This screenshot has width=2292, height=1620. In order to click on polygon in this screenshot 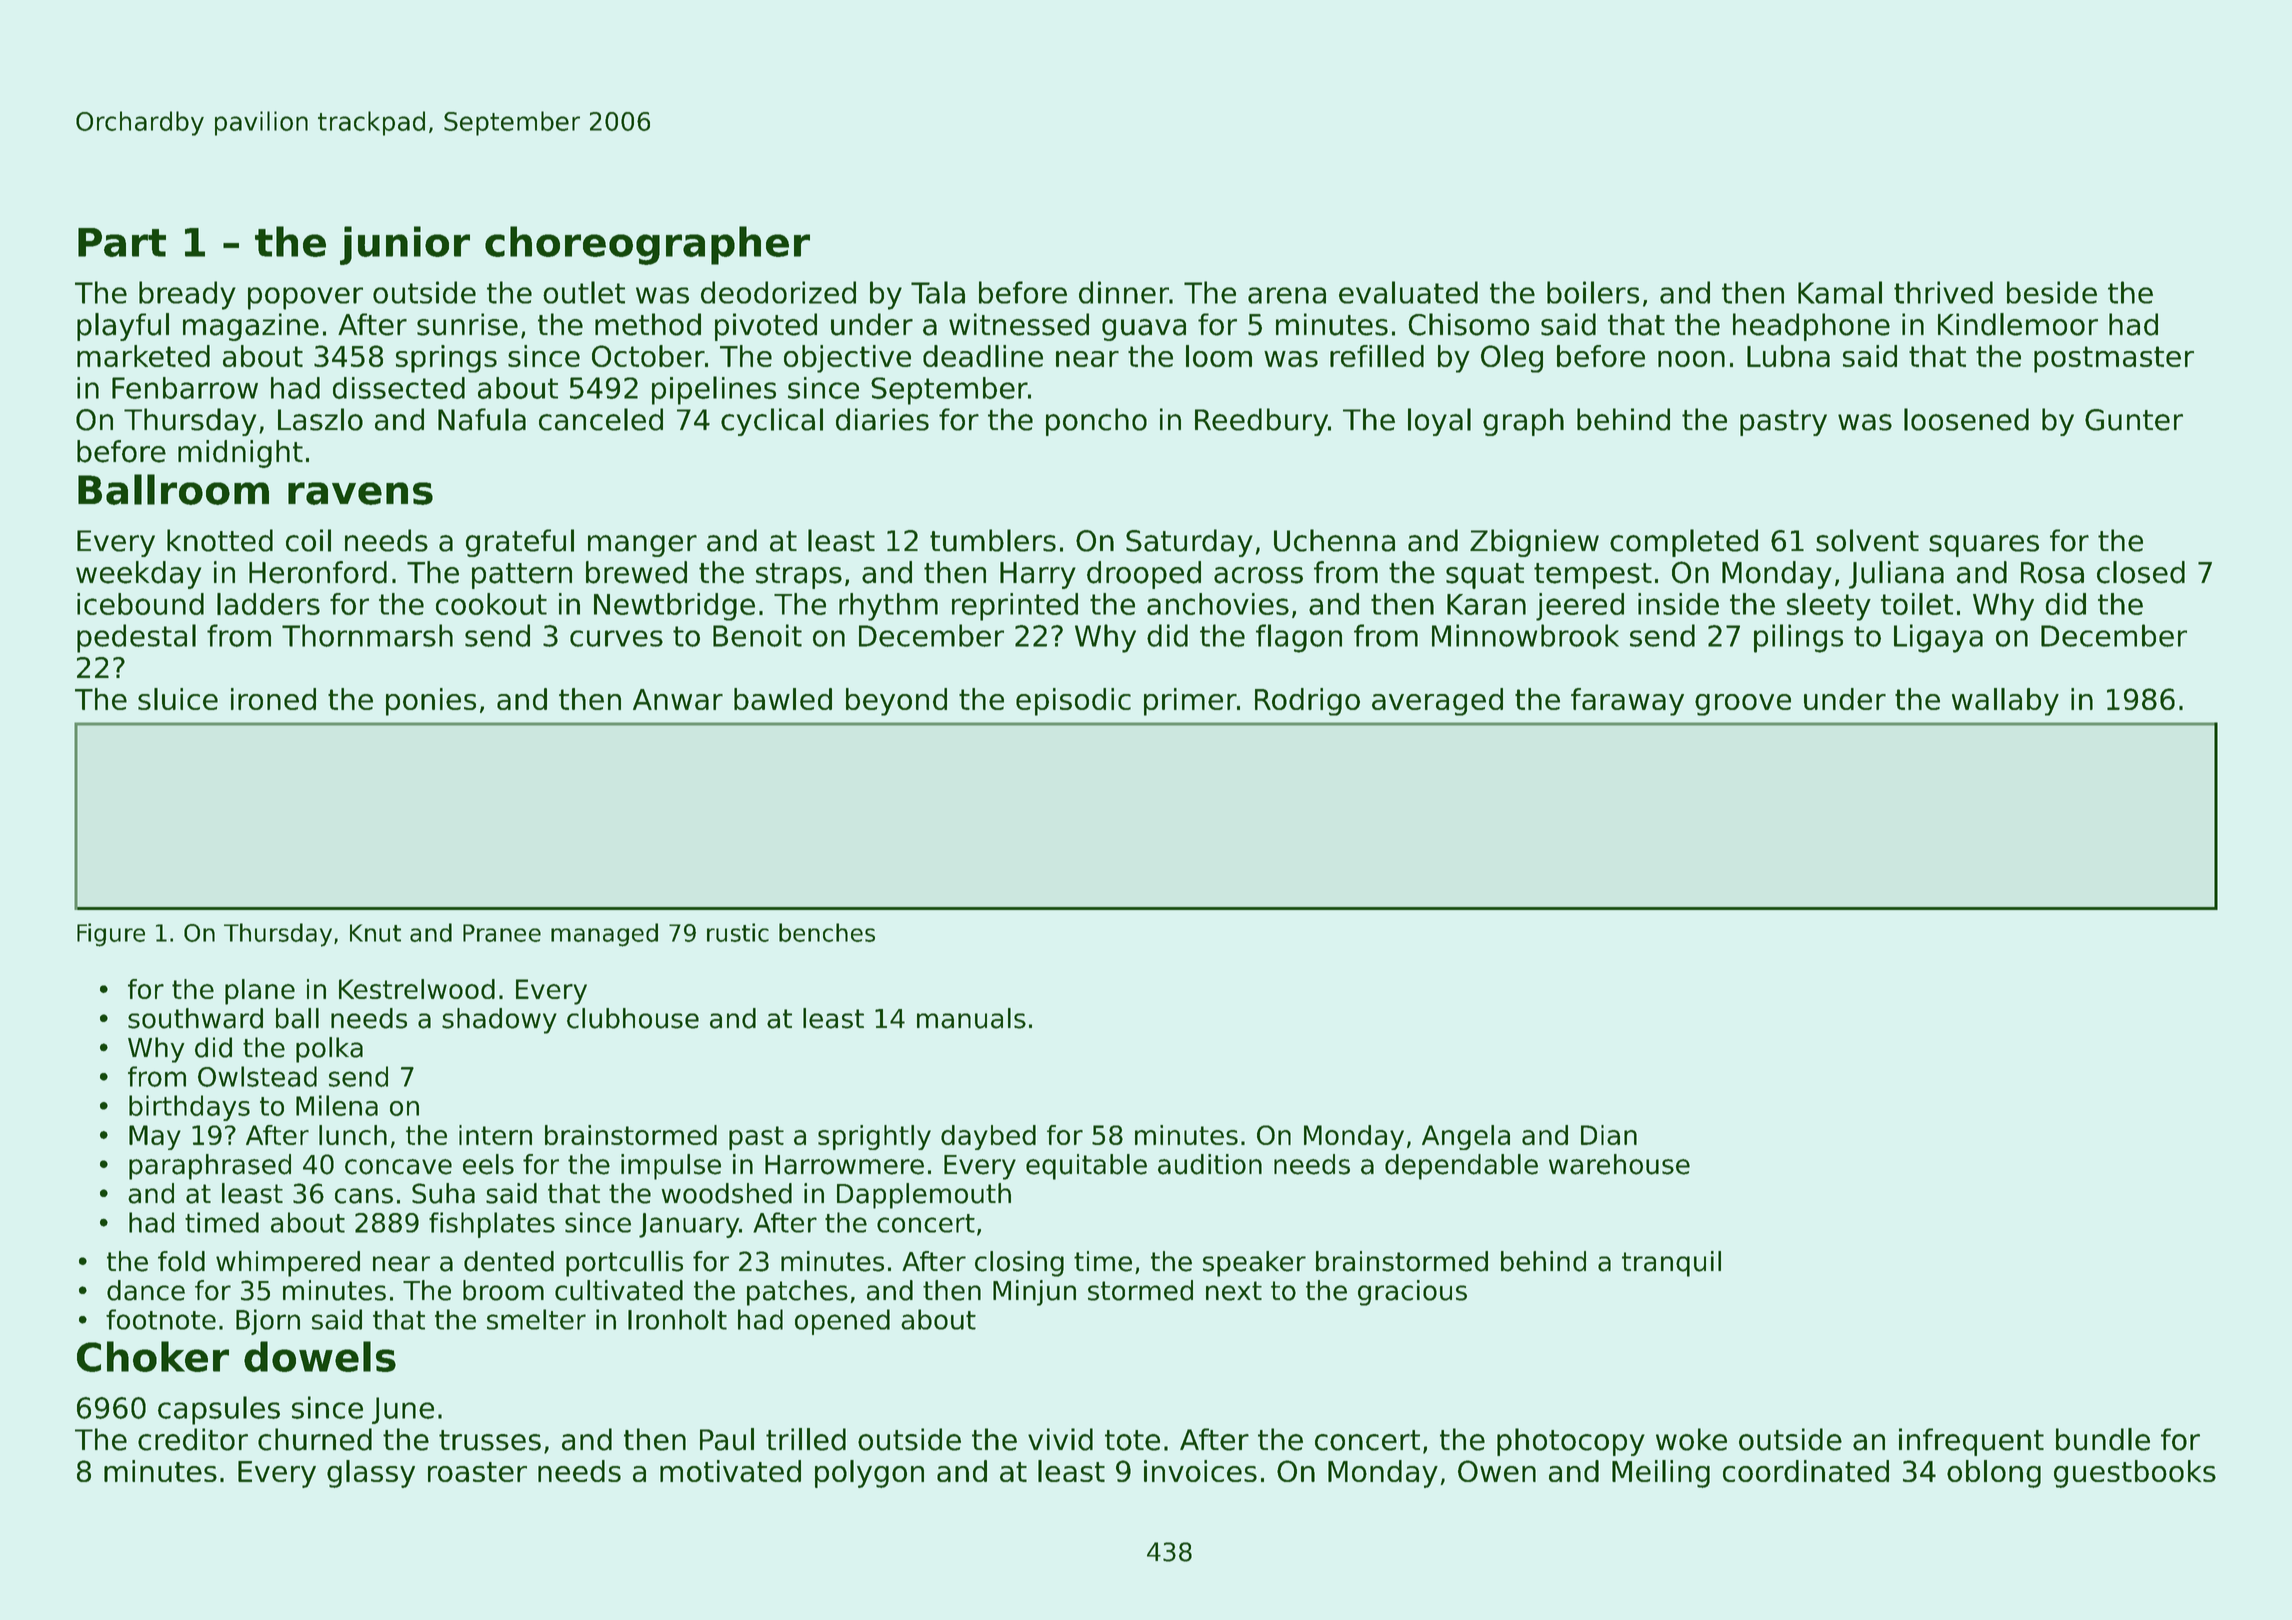, I will do `click(869, 1474)`.
